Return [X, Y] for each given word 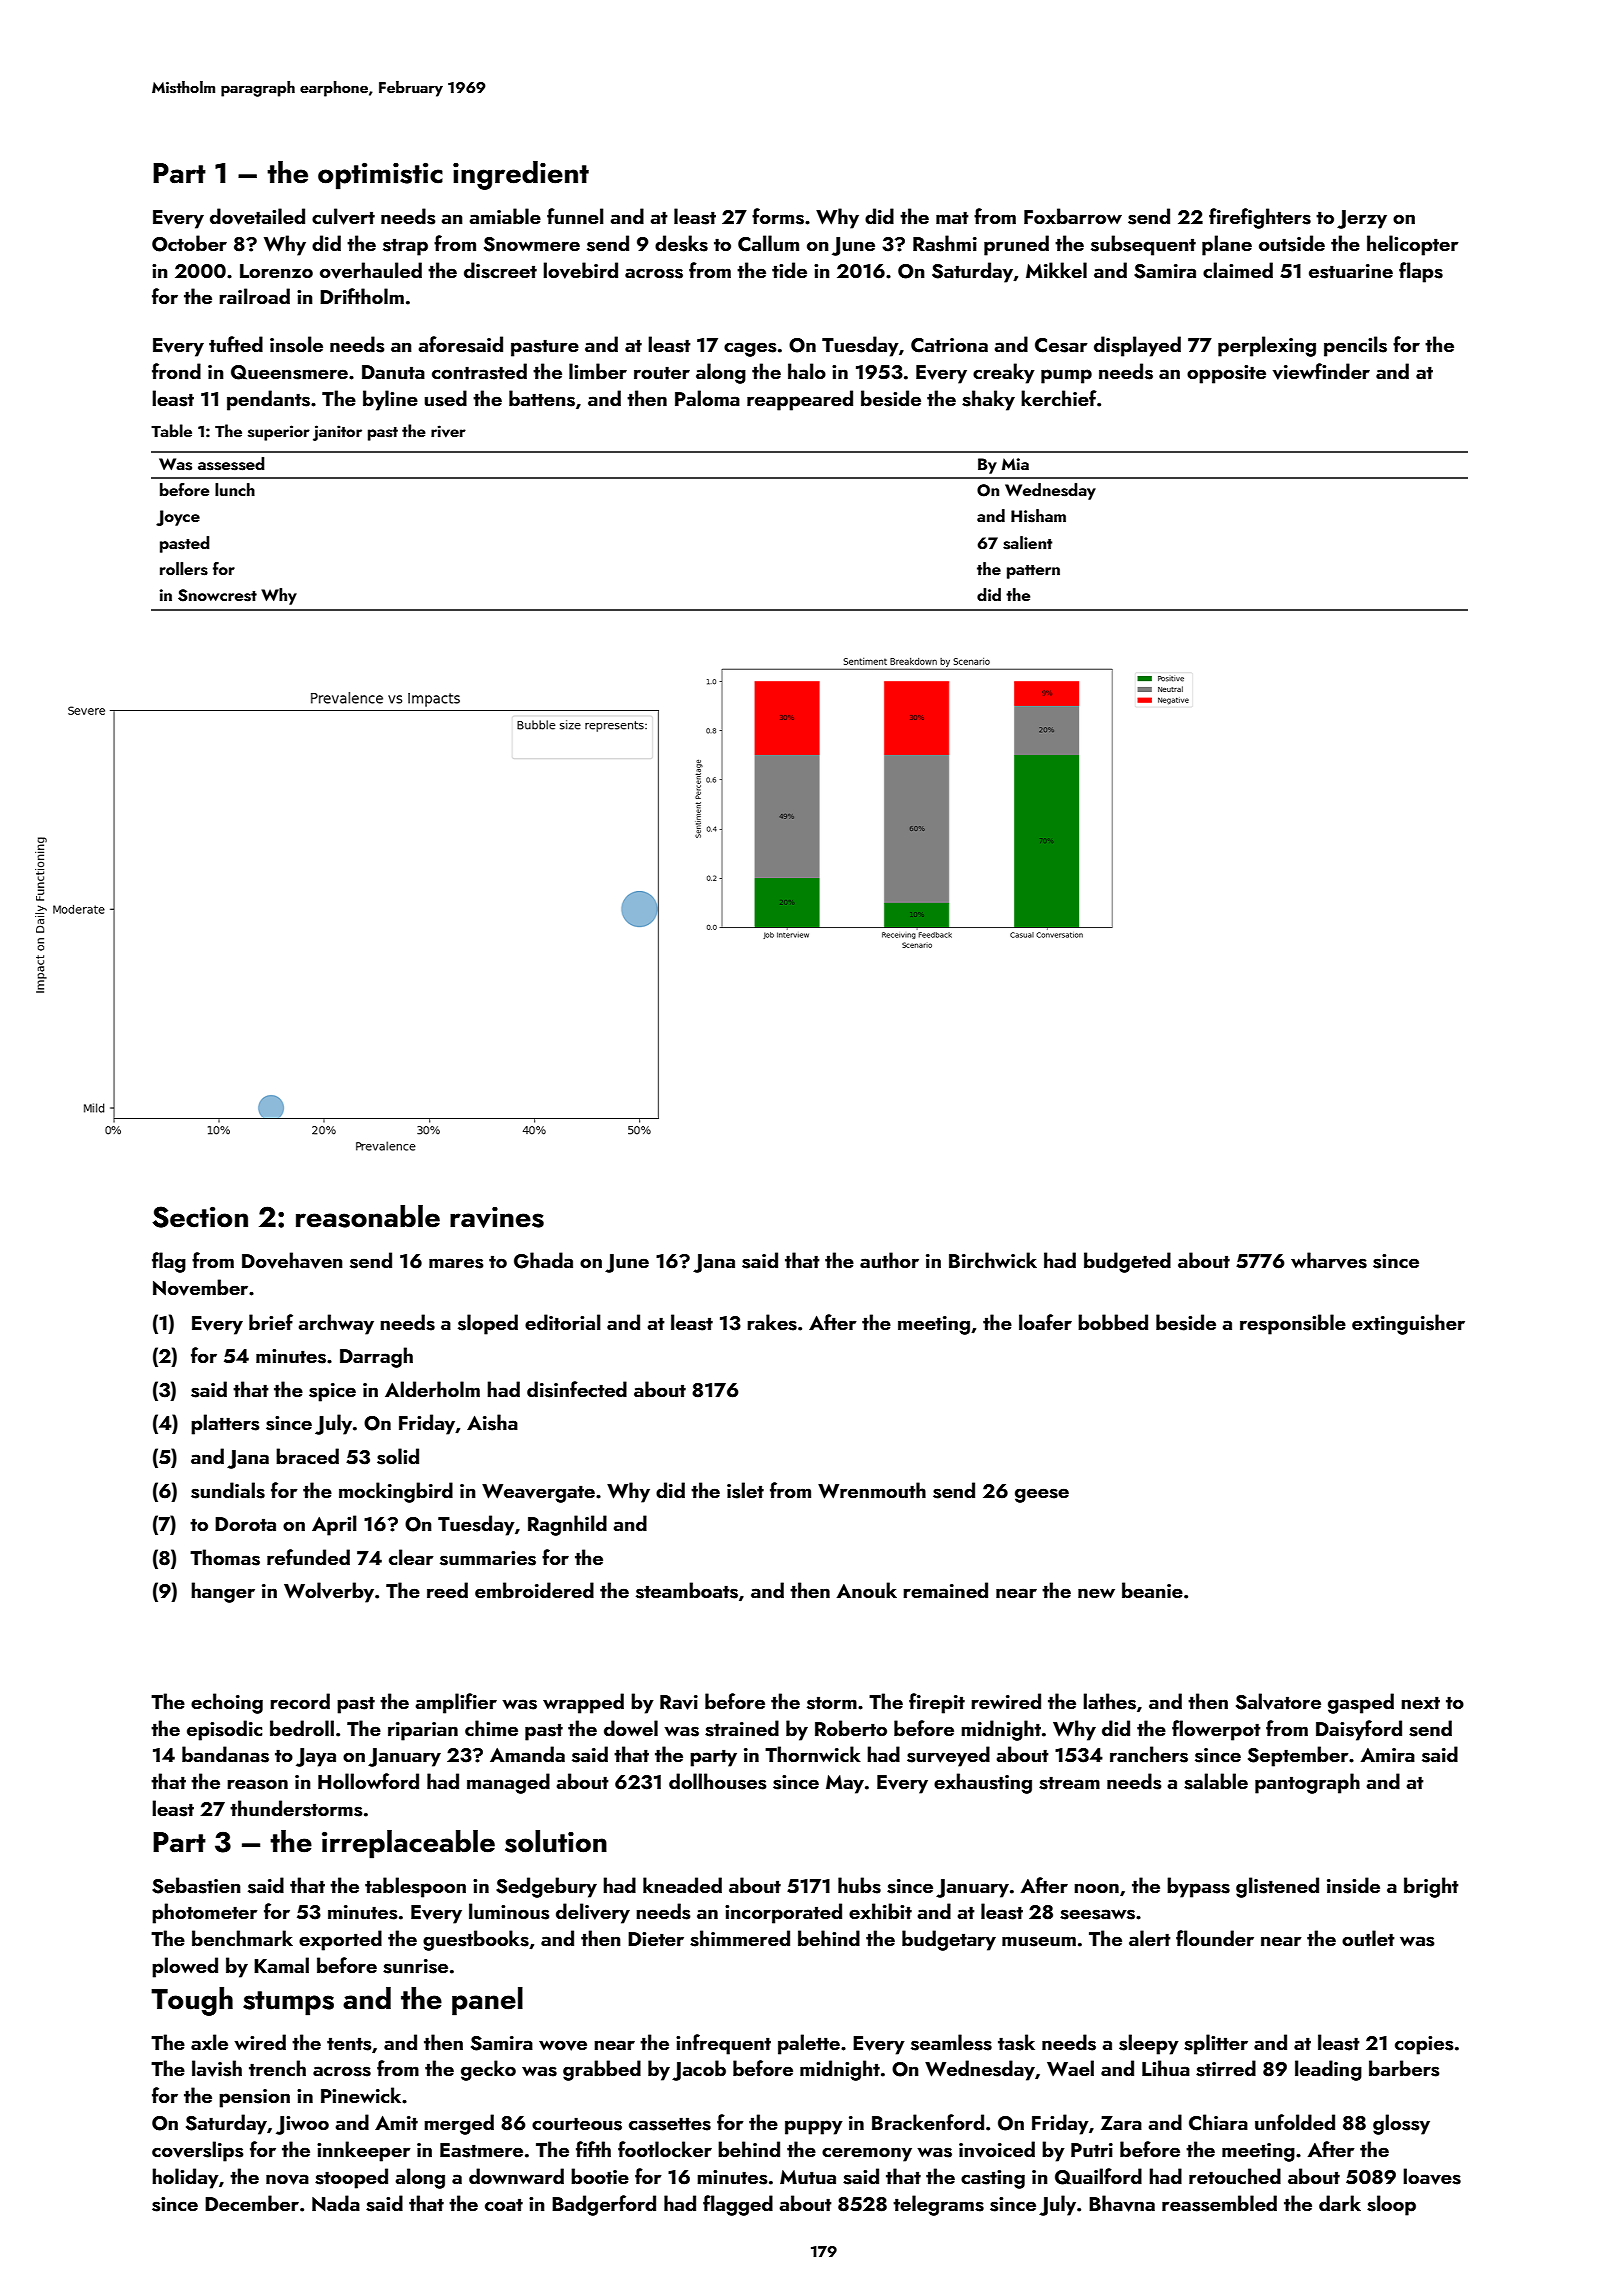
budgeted [1127, 1262]
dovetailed [257, 216]
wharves [1329, 1260]
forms [778, 216]
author [889, 1260]
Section [200, 1217]
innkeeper [364, 2151]
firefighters [1260, 218]
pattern [1033, 572]
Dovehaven [292, 1260]
